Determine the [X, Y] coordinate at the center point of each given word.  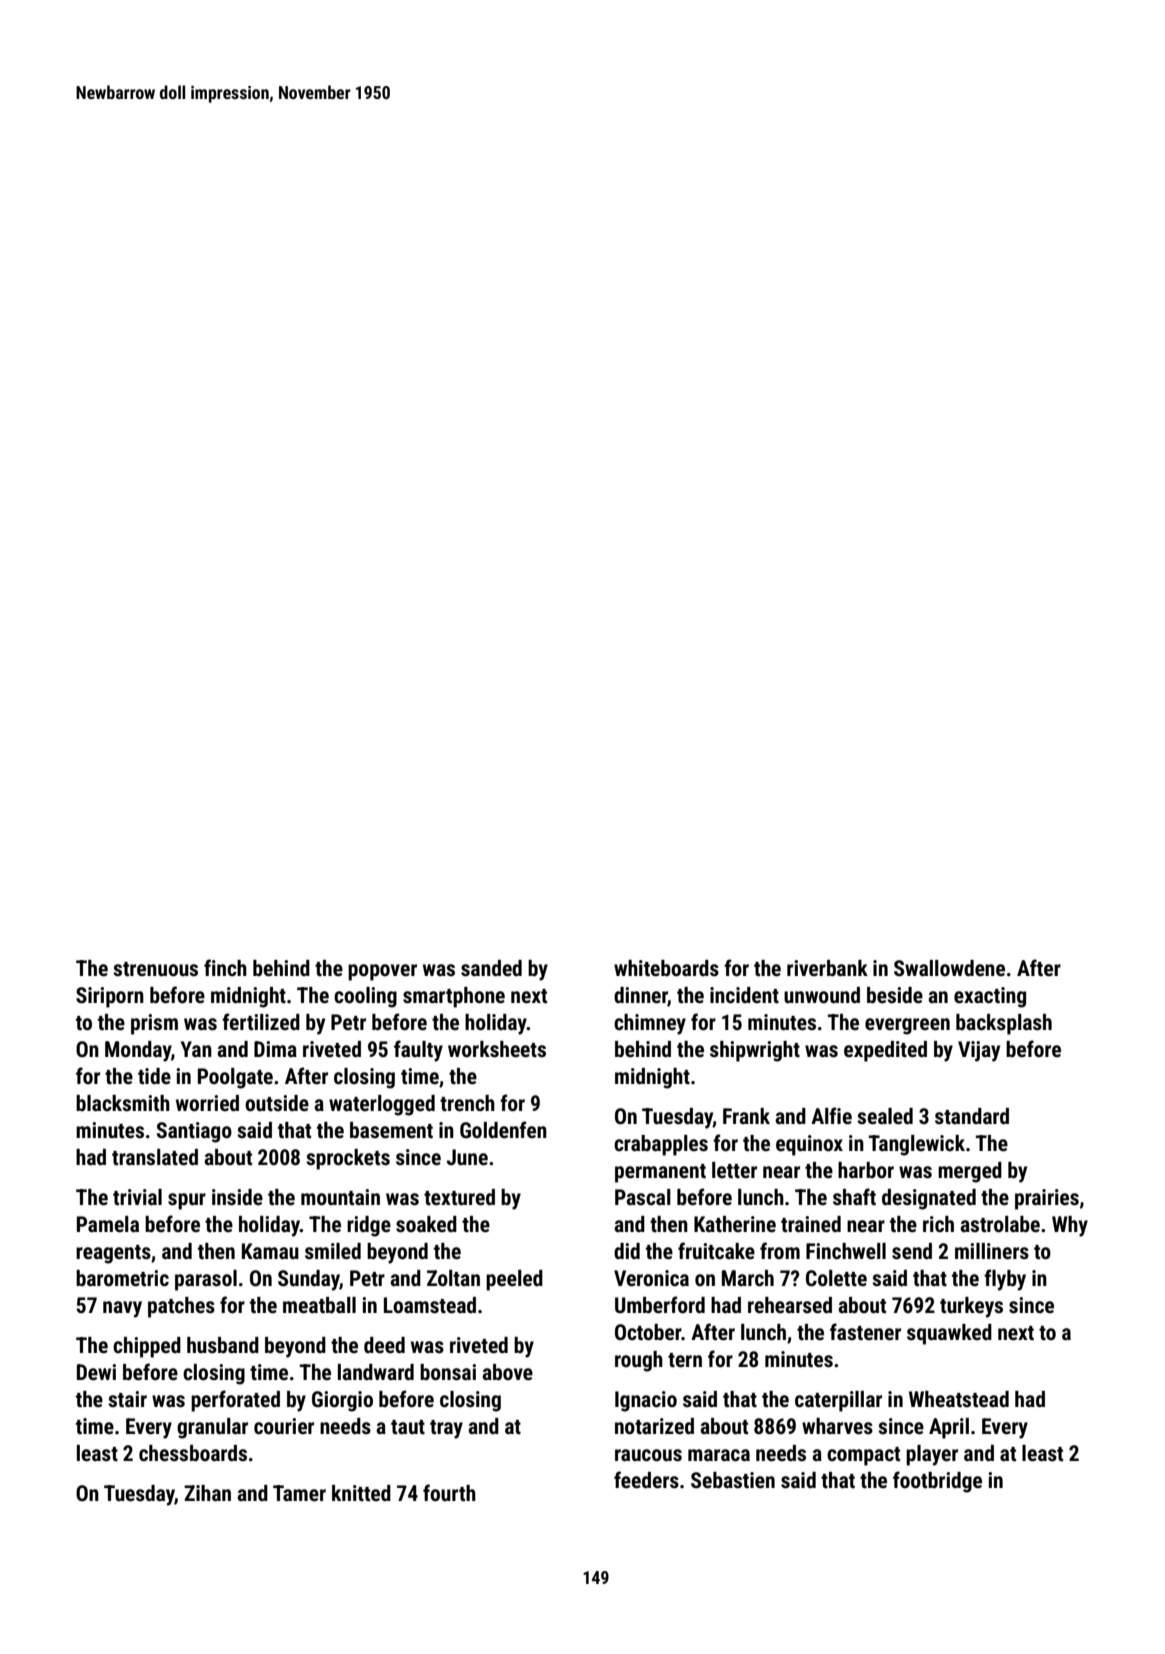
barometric [122, 1278]
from [780, 1250]
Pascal [643, 1197]
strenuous [155, 969]
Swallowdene [949, 968]
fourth [449, 1493]
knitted [361, 1493]
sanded [491, 968]
